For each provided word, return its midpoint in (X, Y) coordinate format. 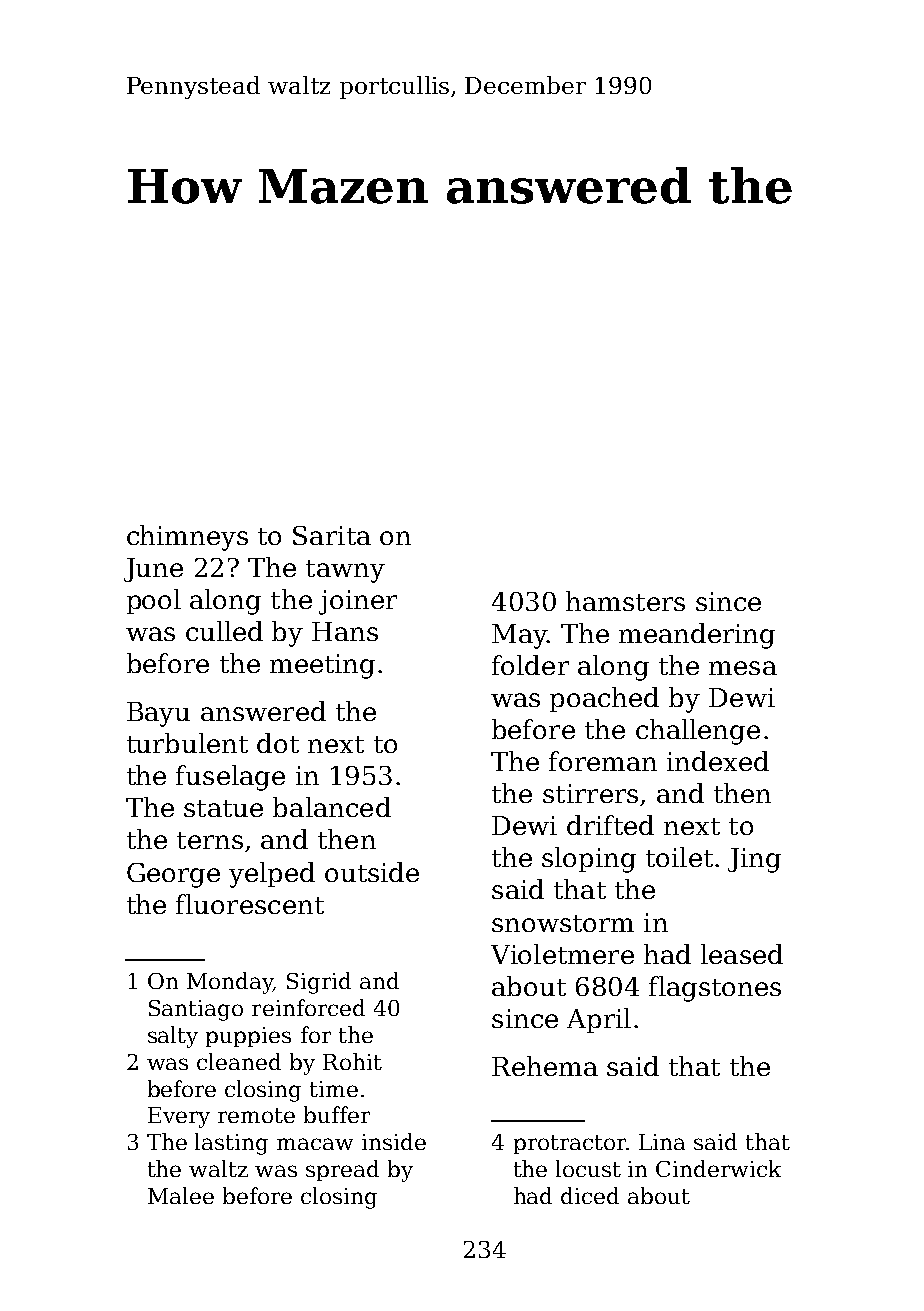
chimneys (187, 538)
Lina (662, 1142)
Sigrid (319, 983)
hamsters (625, 601)
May (519, 636)
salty (173, 1037)
